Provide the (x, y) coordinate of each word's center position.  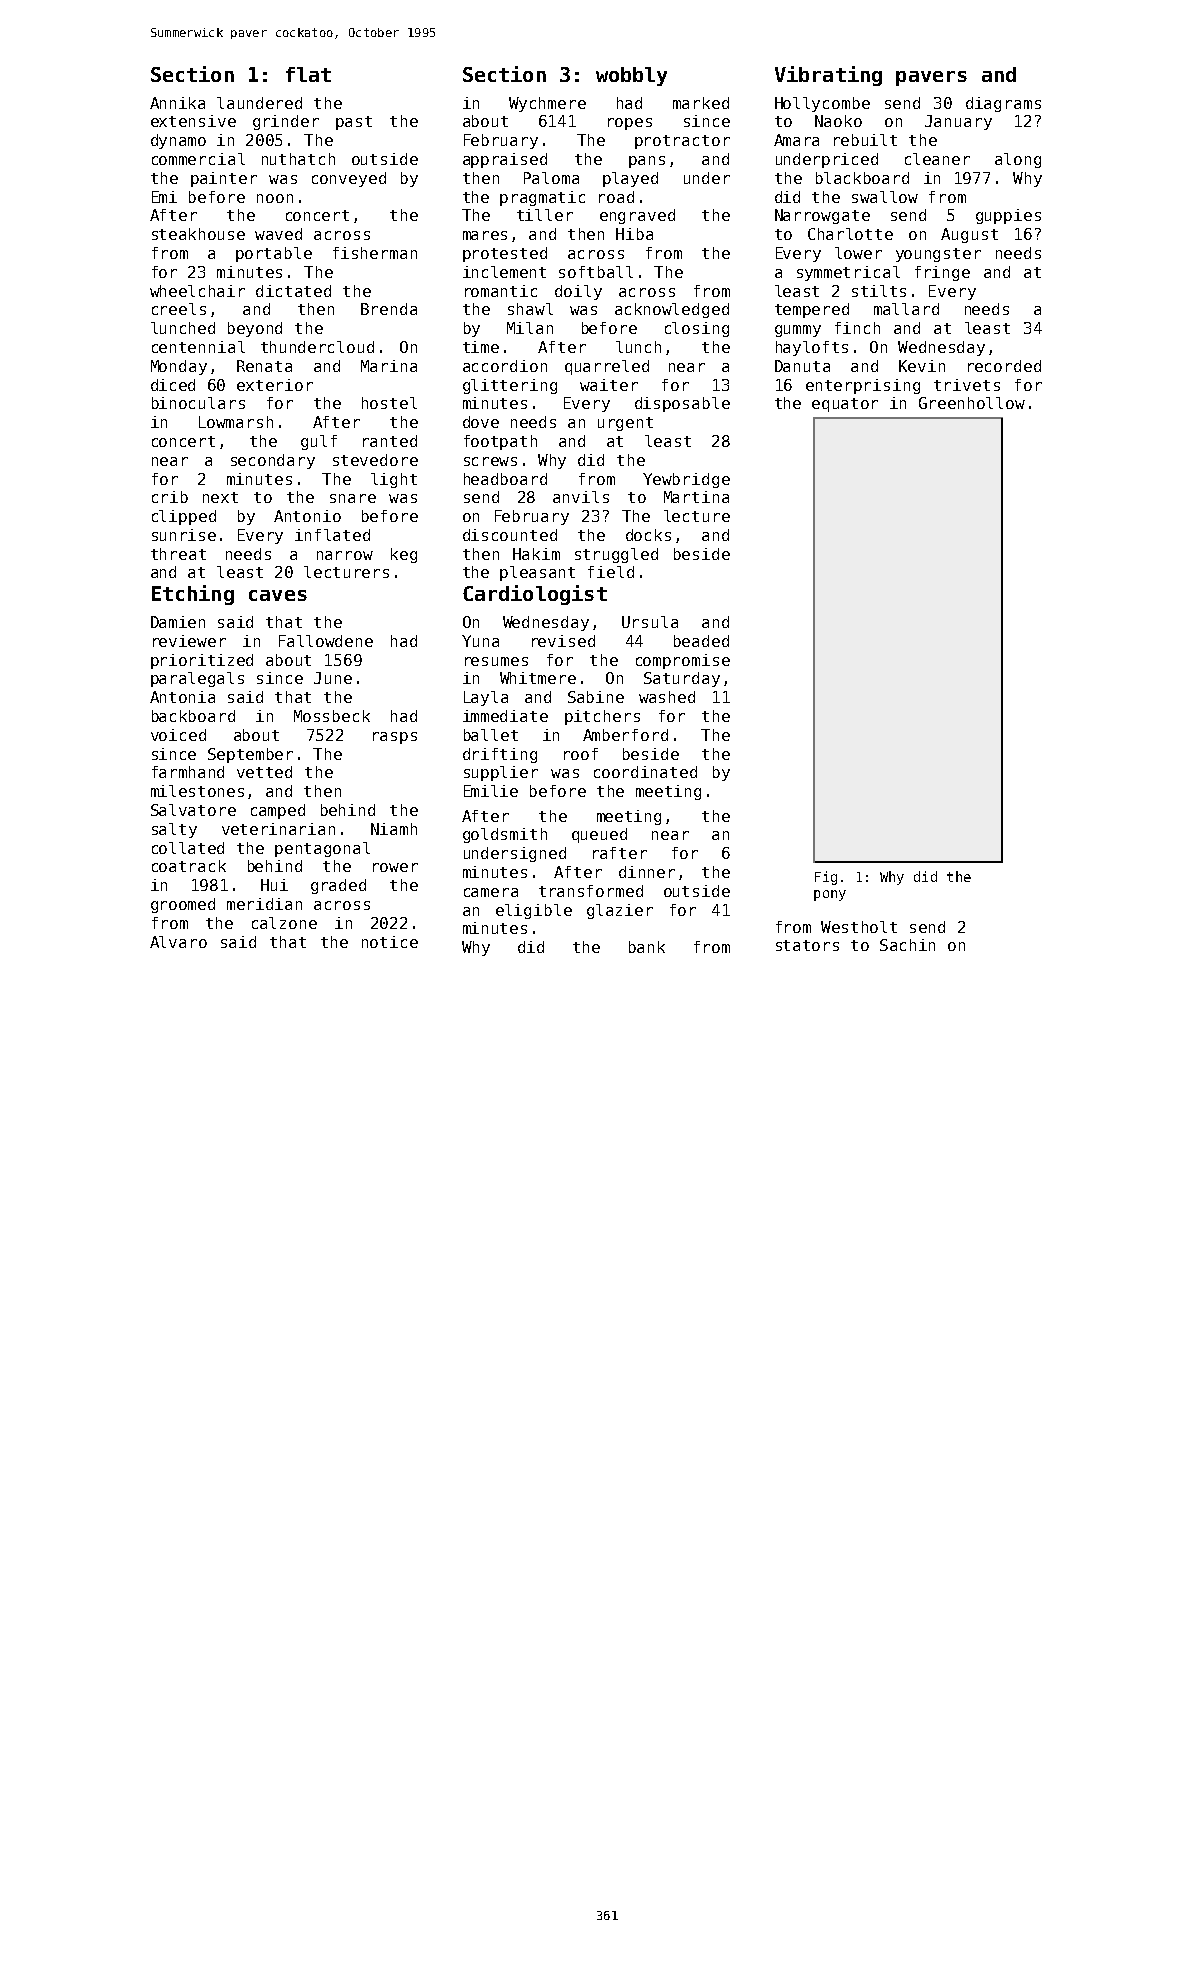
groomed (183, 905)
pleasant (537, 573)
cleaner (937, 159)
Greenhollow (972, 403)
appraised (505, 160)
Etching (193, 595)
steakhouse (198, 234)
